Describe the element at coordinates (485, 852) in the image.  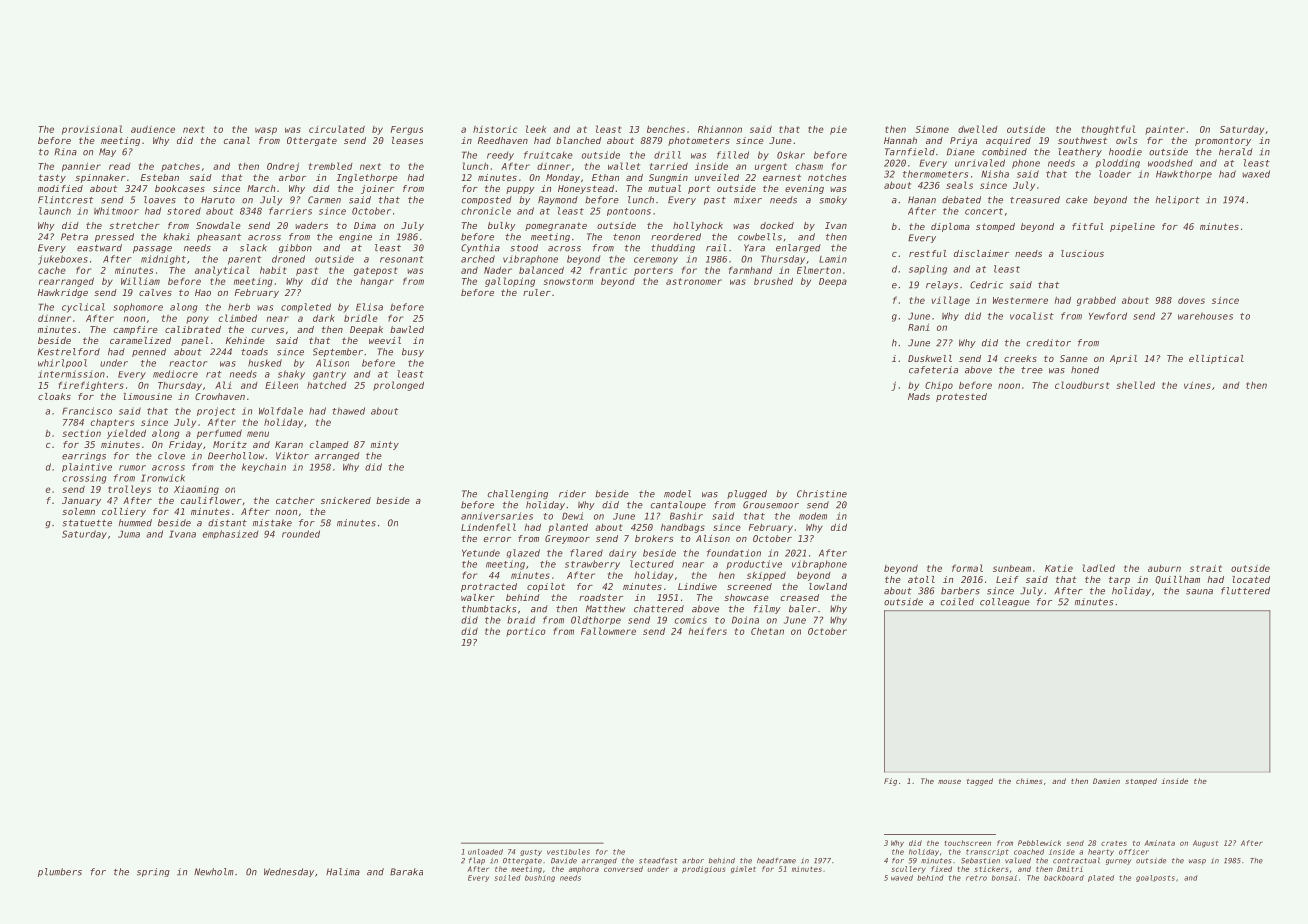
I see `unloaded` at that location.
